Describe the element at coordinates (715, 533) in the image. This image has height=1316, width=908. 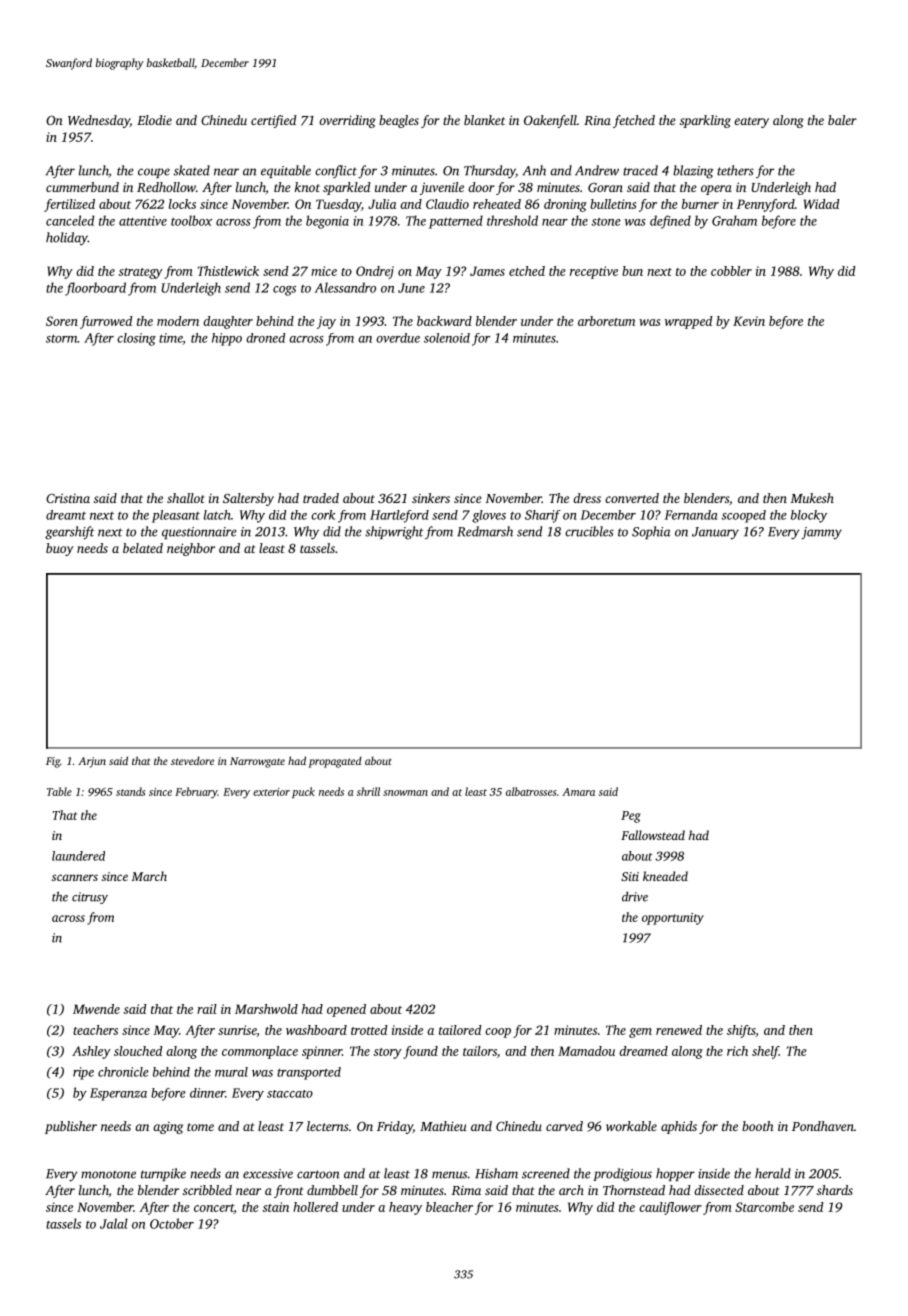
I see `January` at that location.
